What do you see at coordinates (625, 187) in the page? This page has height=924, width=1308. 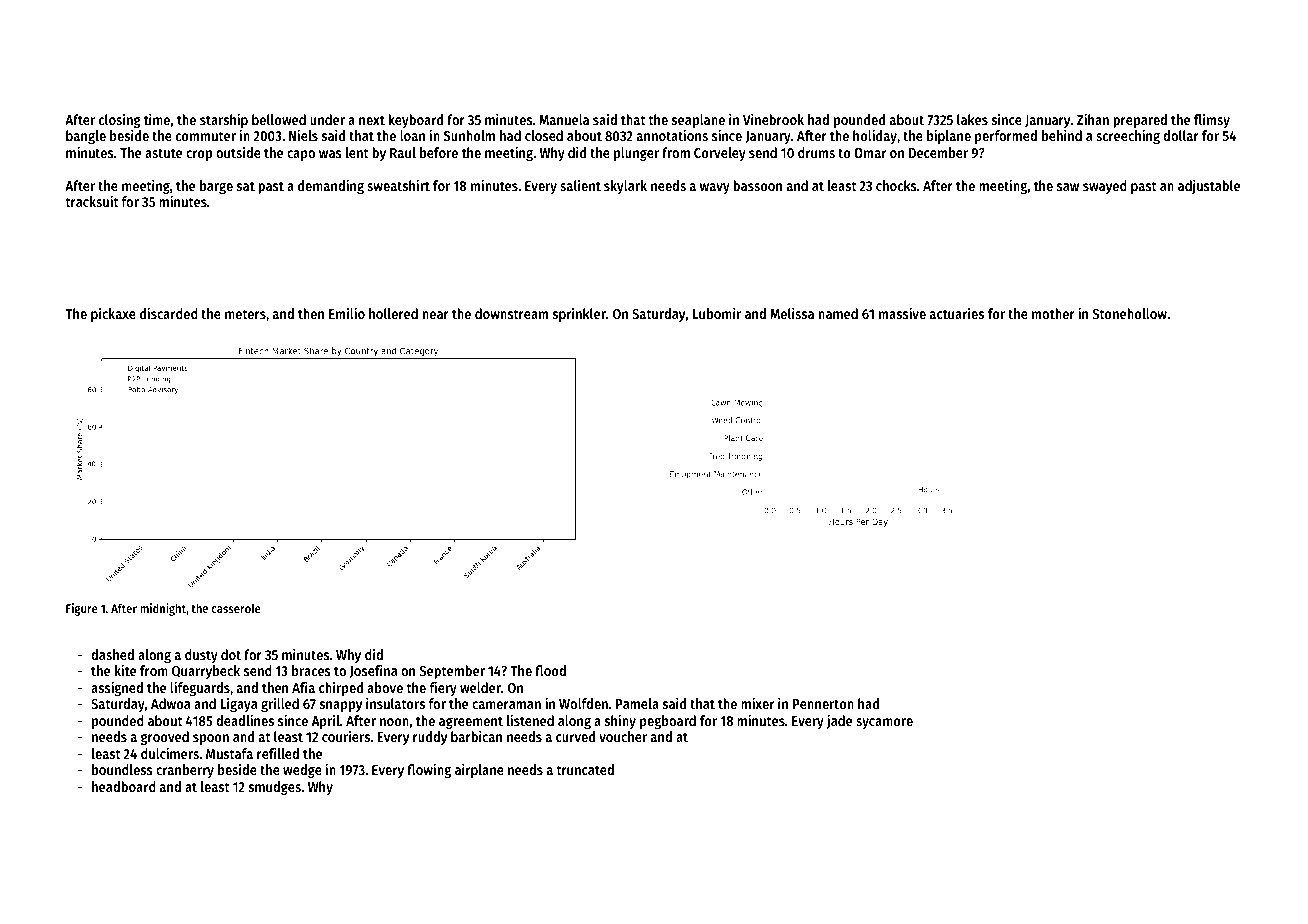 I see `skylark` at bounding box center [625, 187].
